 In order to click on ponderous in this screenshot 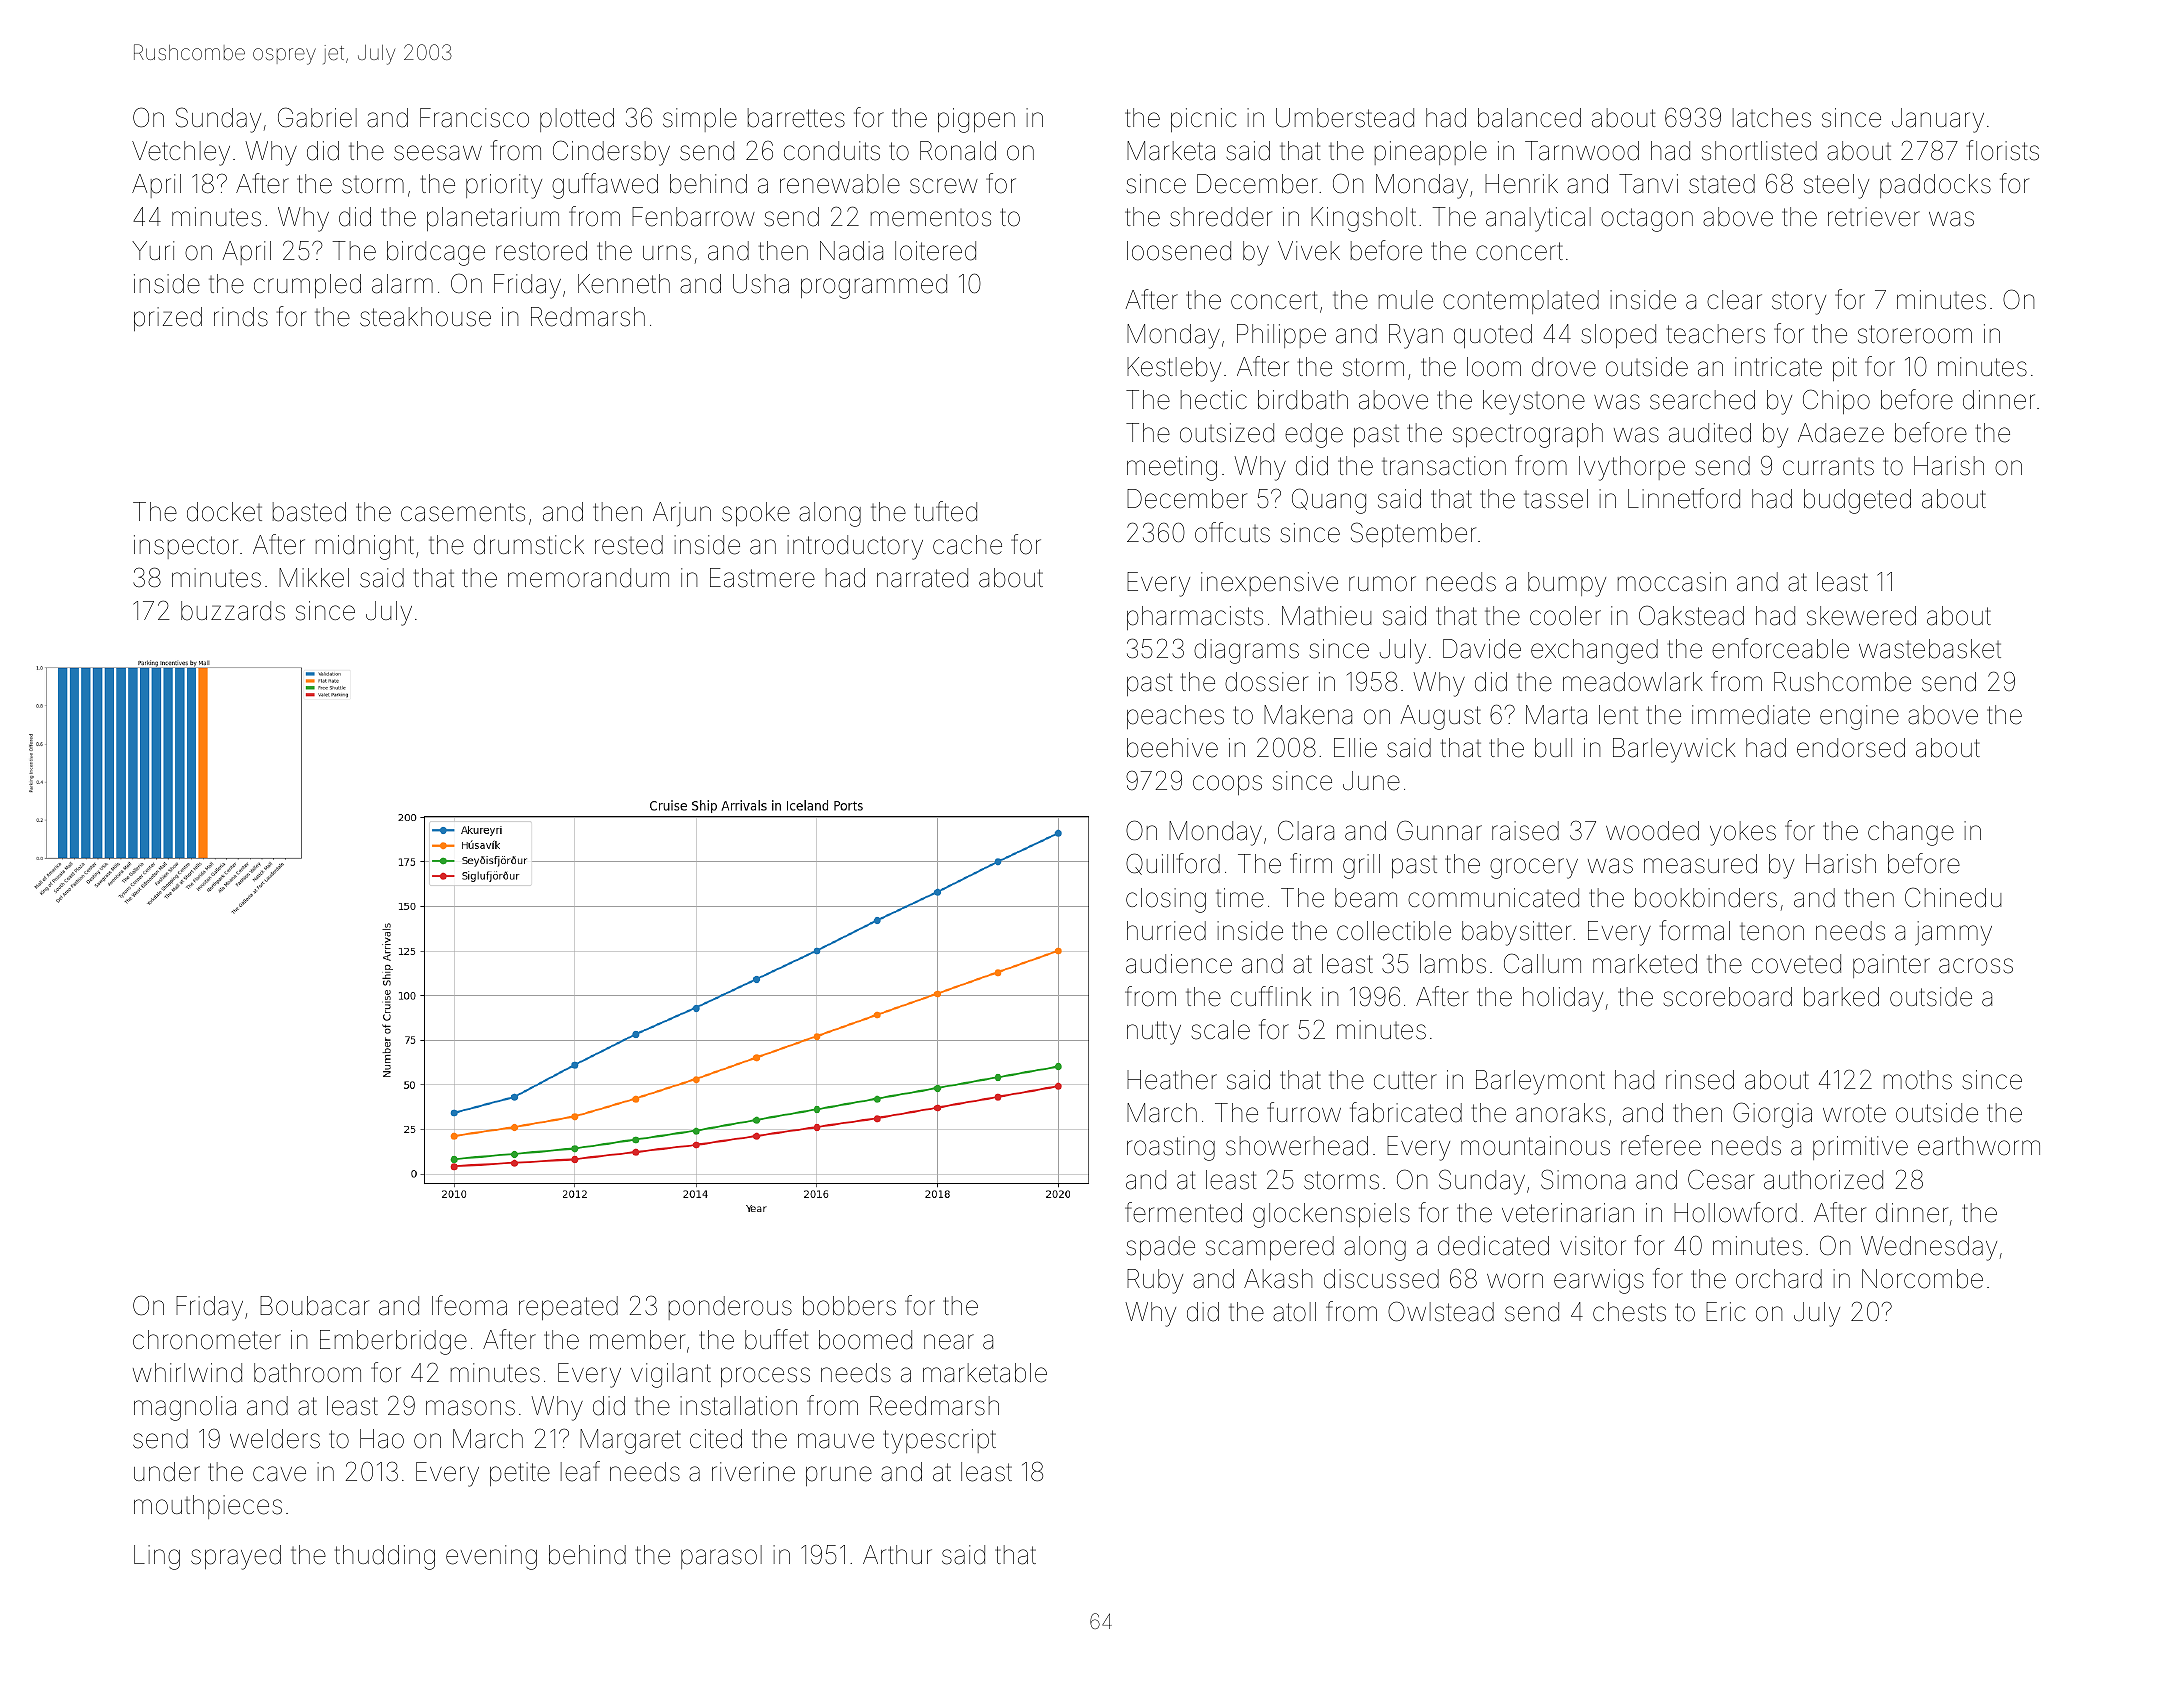, I will do `click(730, 1308)`.
